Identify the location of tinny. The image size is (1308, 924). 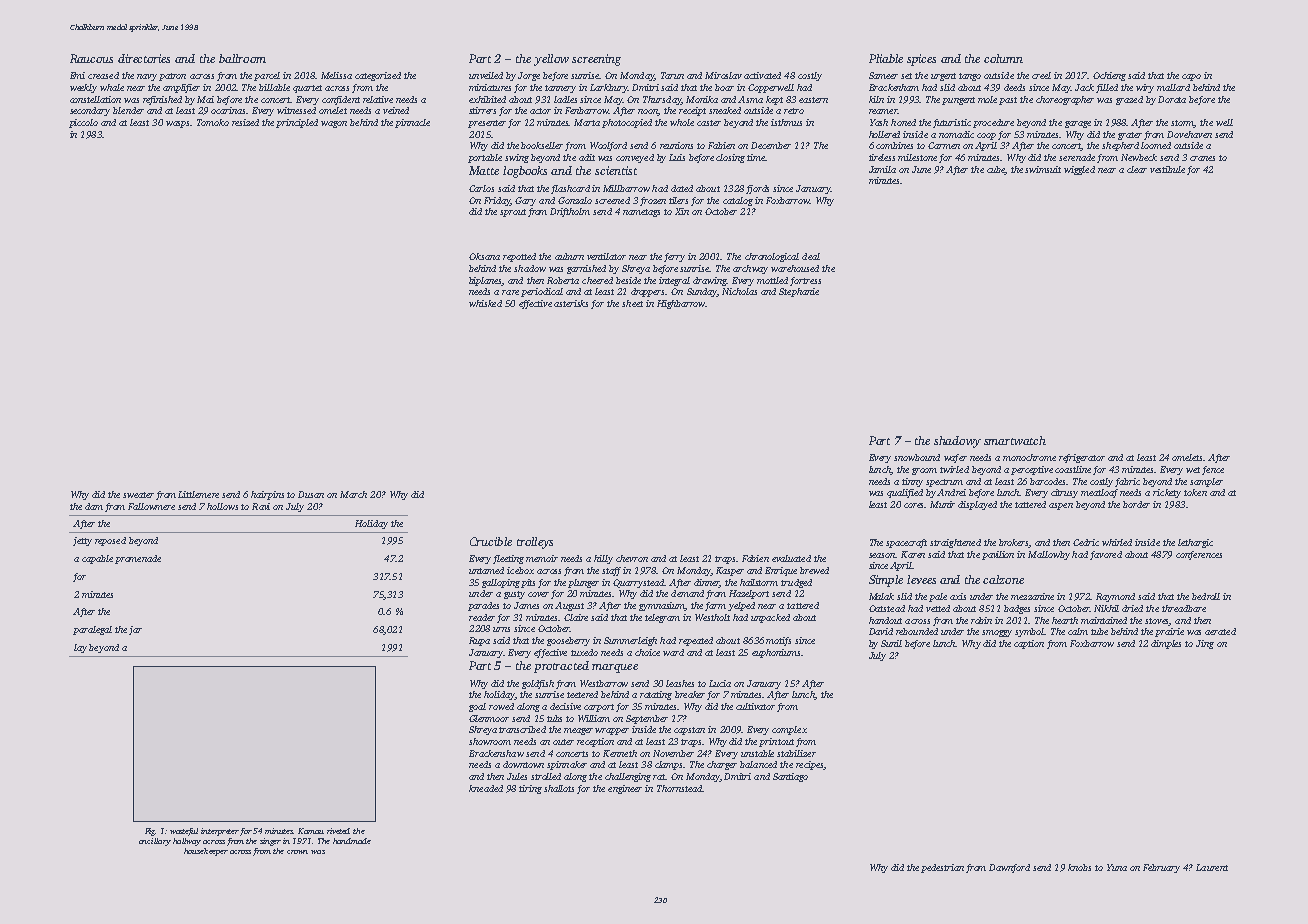
(912, 482).
